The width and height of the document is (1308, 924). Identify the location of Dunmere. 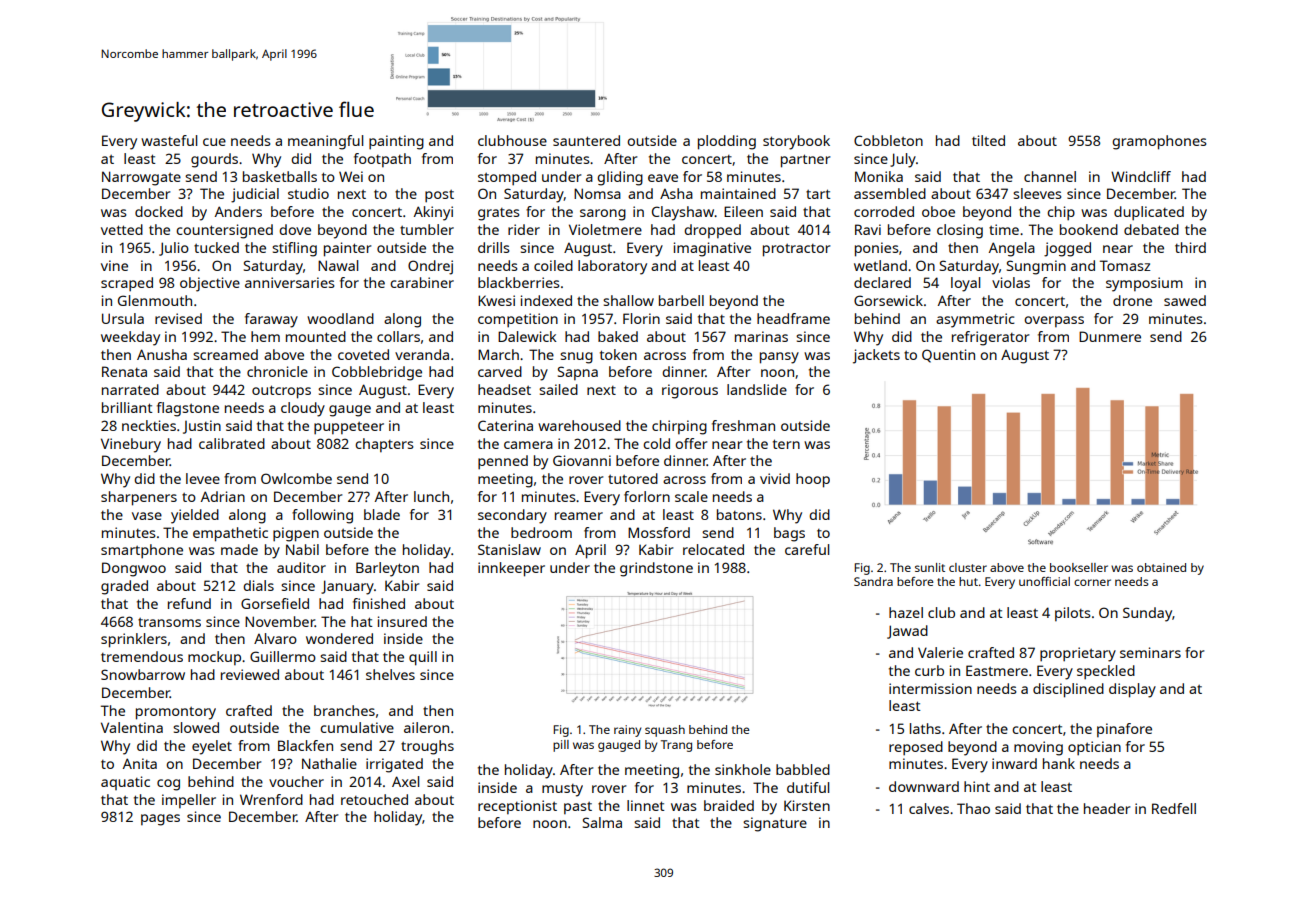
(1110, 336).
